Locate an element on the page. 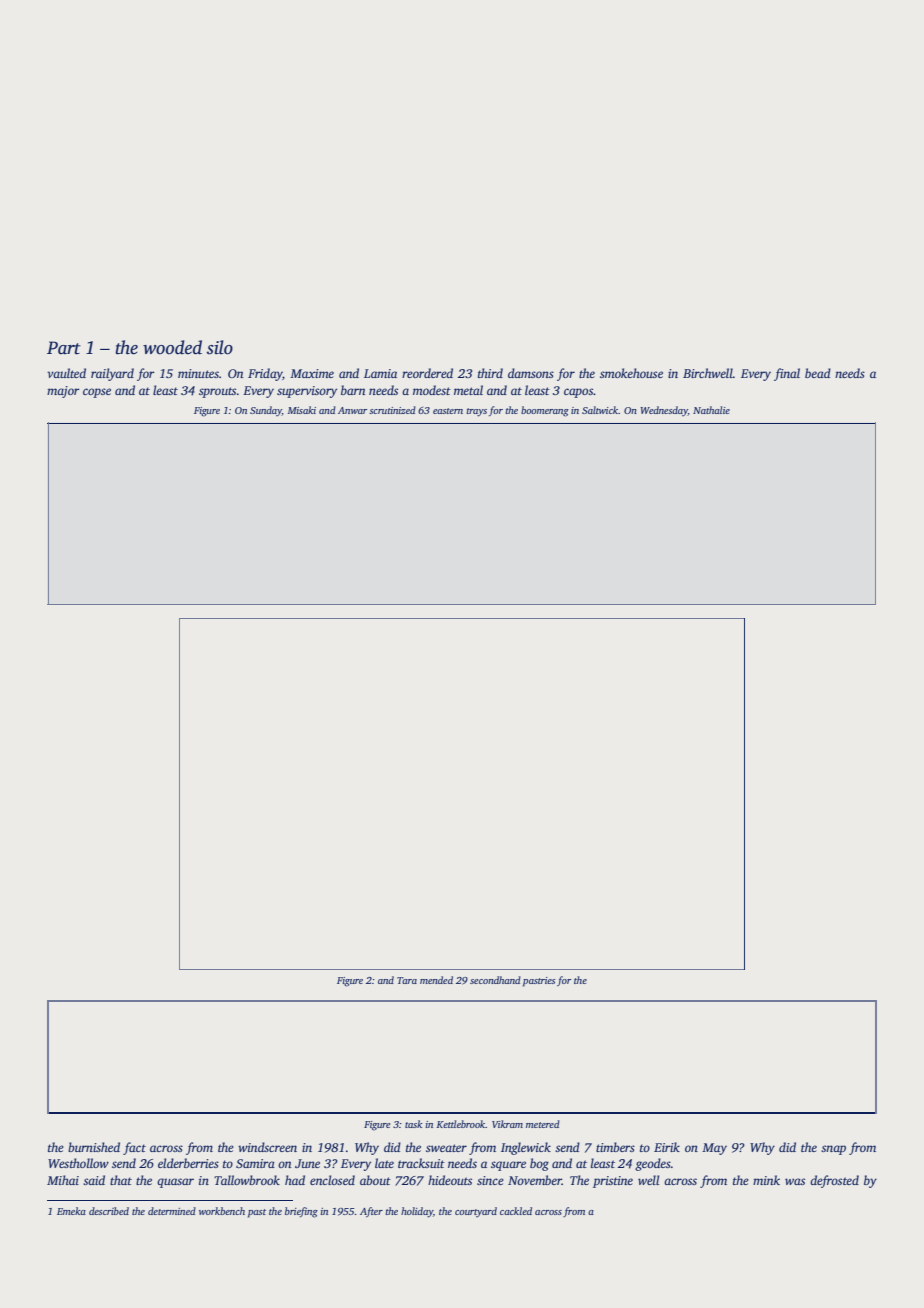  minutes is located at coordinates (198, 373).
